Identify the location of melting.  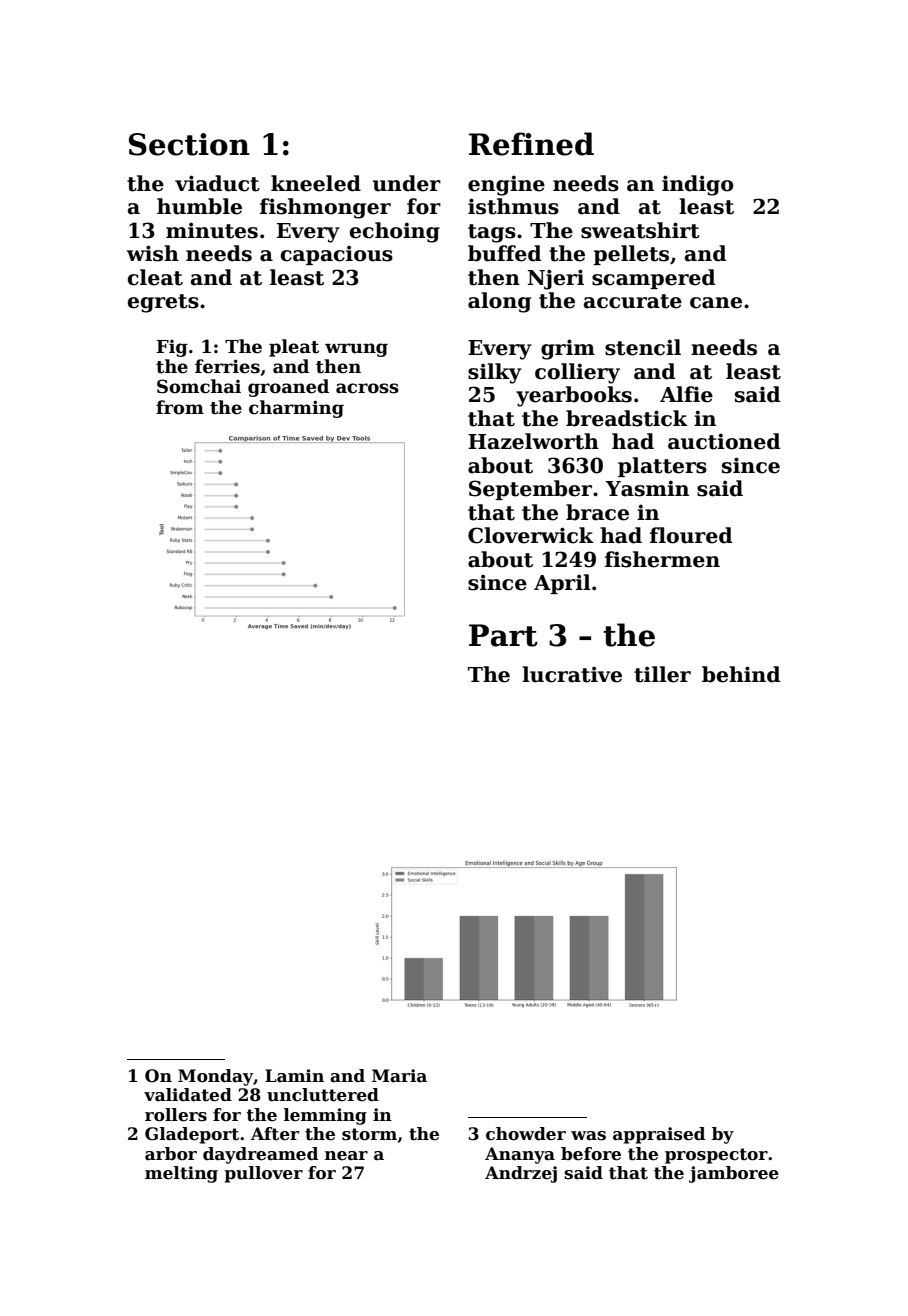
(181, 1174).
